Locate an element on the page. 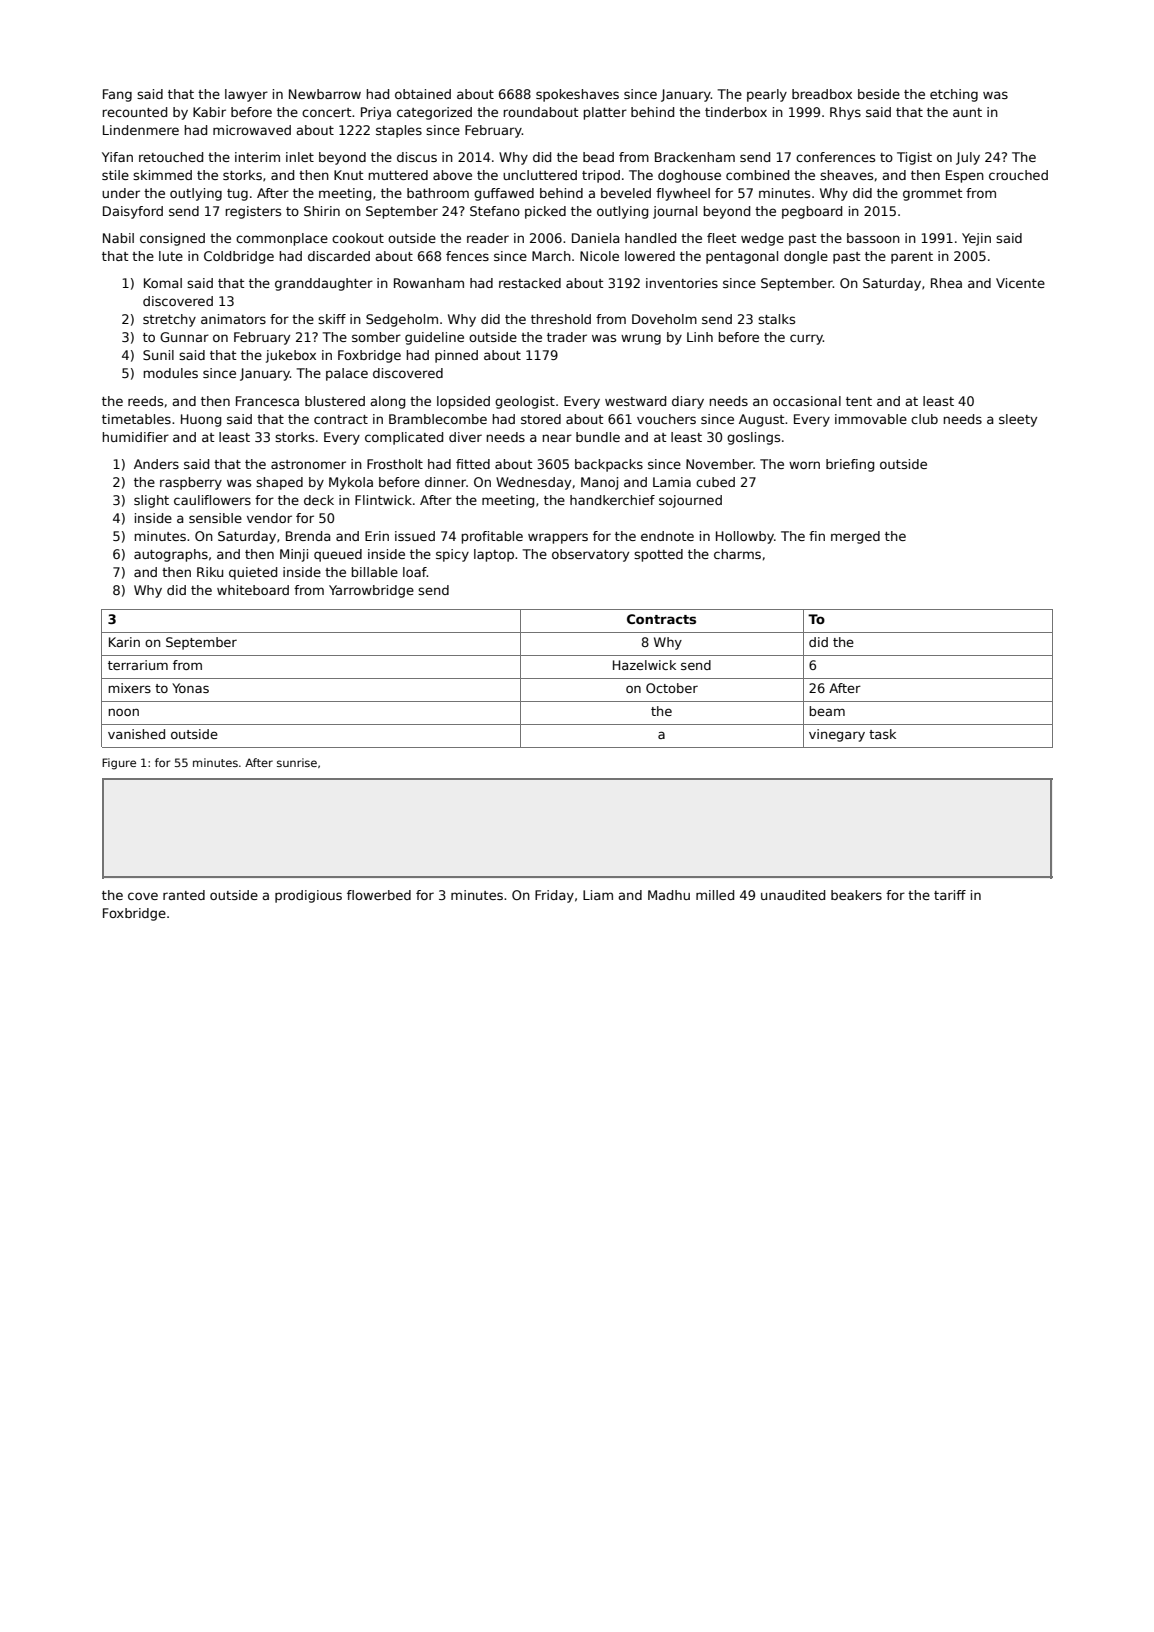 The image size is (1154, 1632). etching is located at coordinates (954, 95).
